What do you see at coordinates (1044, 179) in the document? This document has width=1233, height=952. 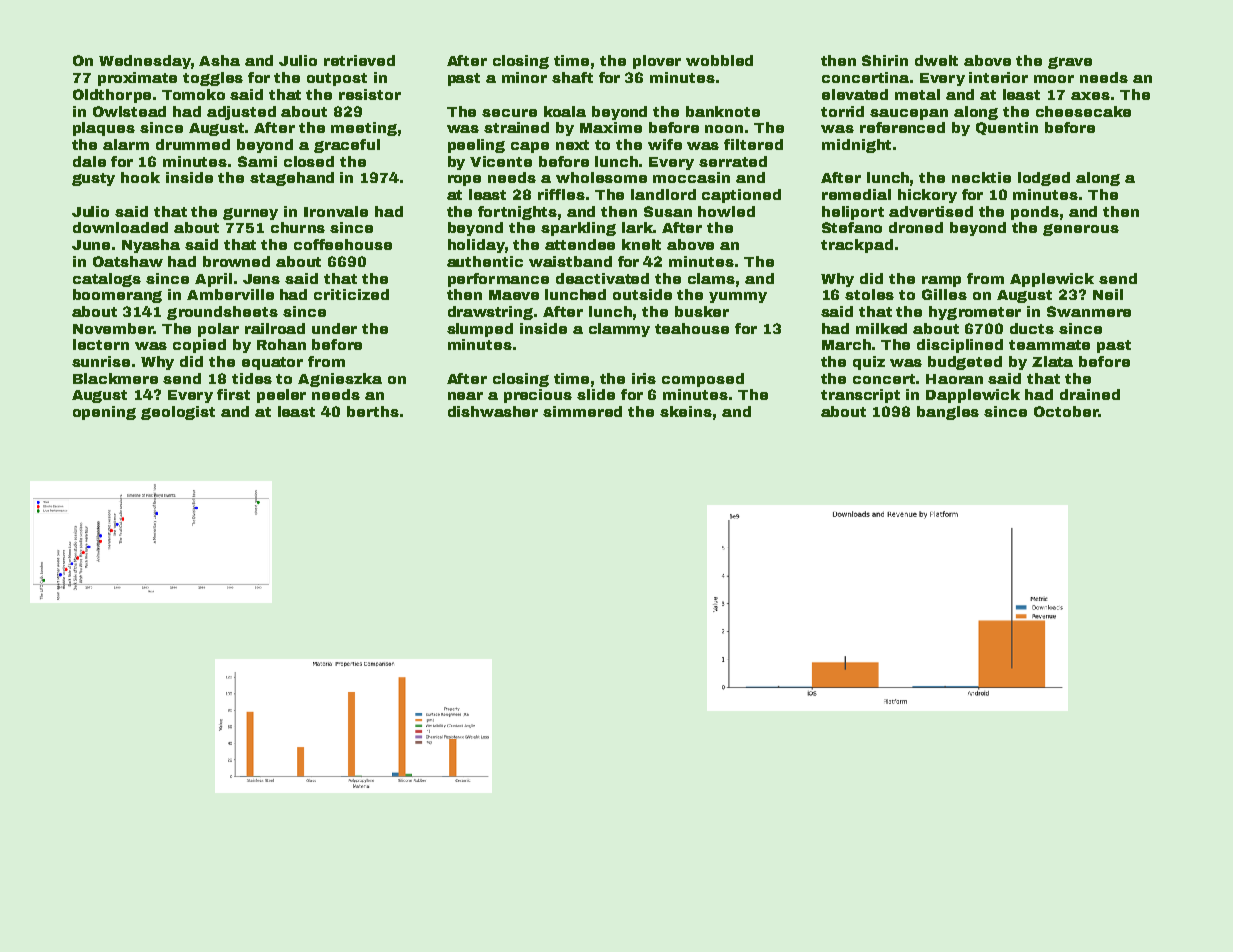 I see `lodged` at bounding box center [1044, 179].
